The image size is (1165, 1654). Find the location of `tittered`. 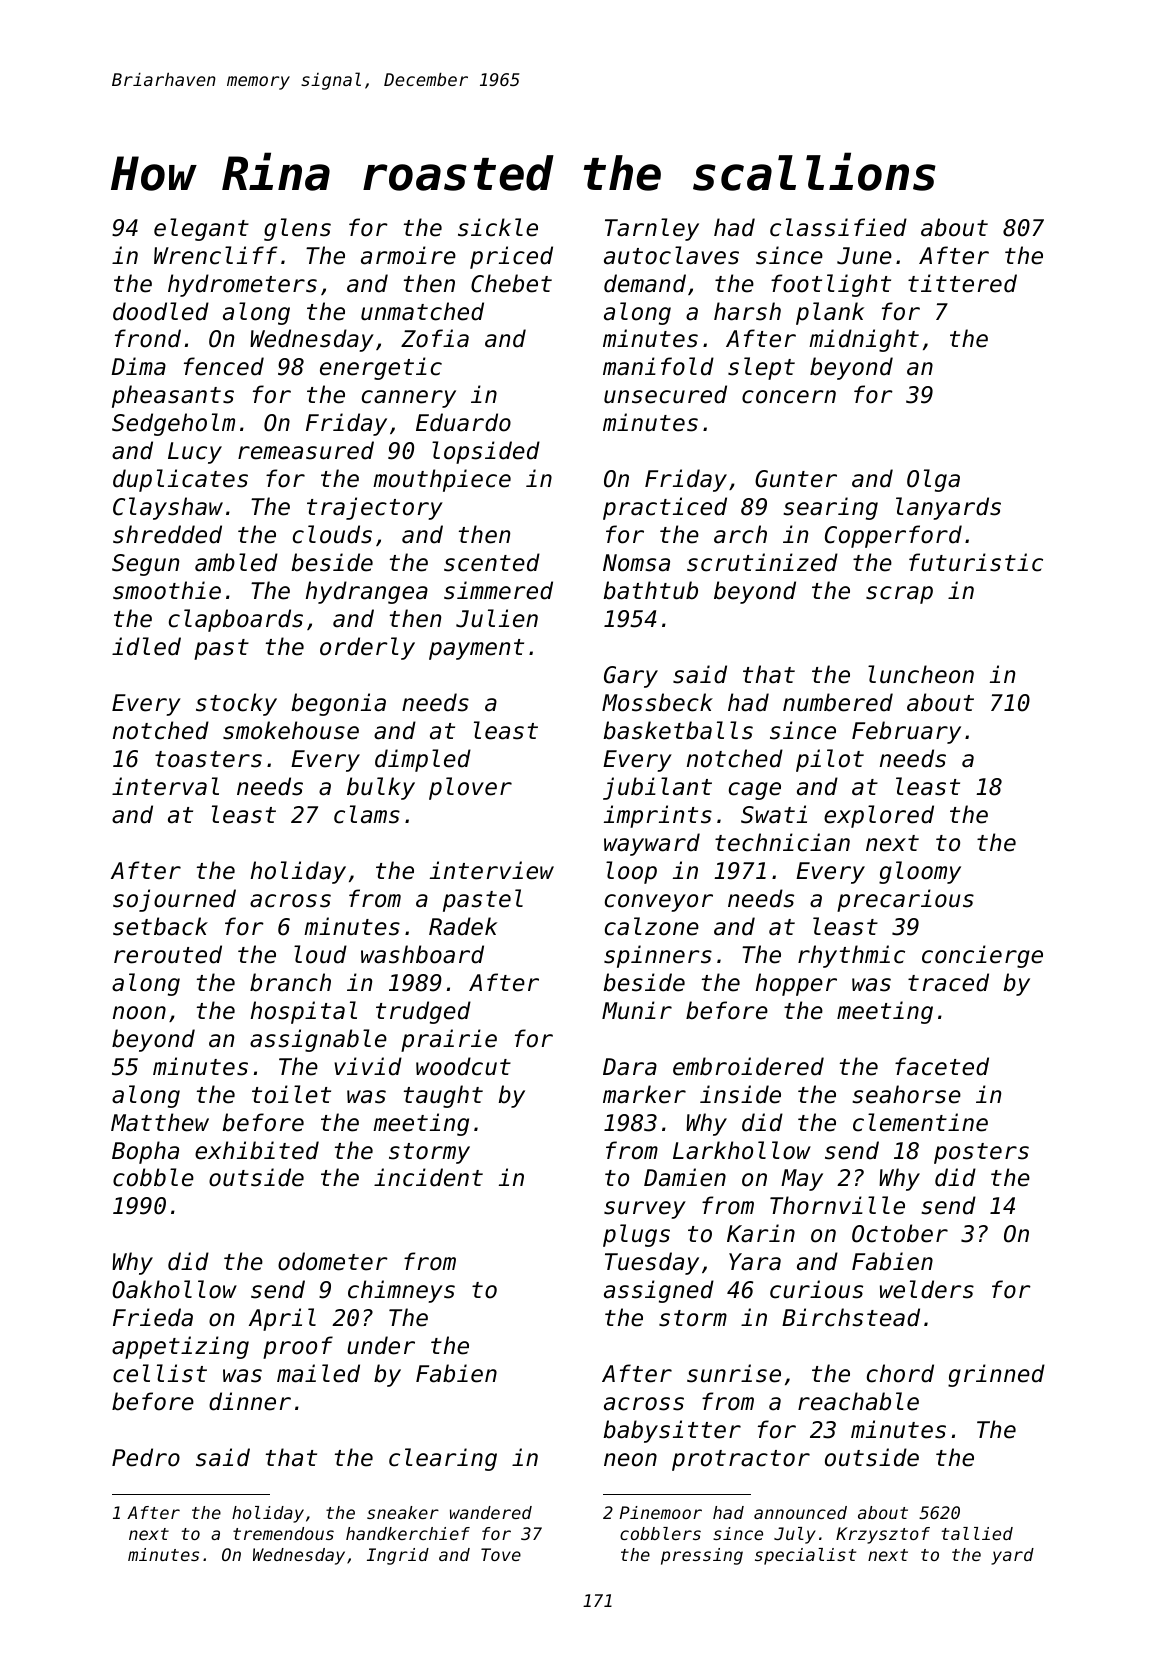

tittered is located at coordinates (962, 283).
